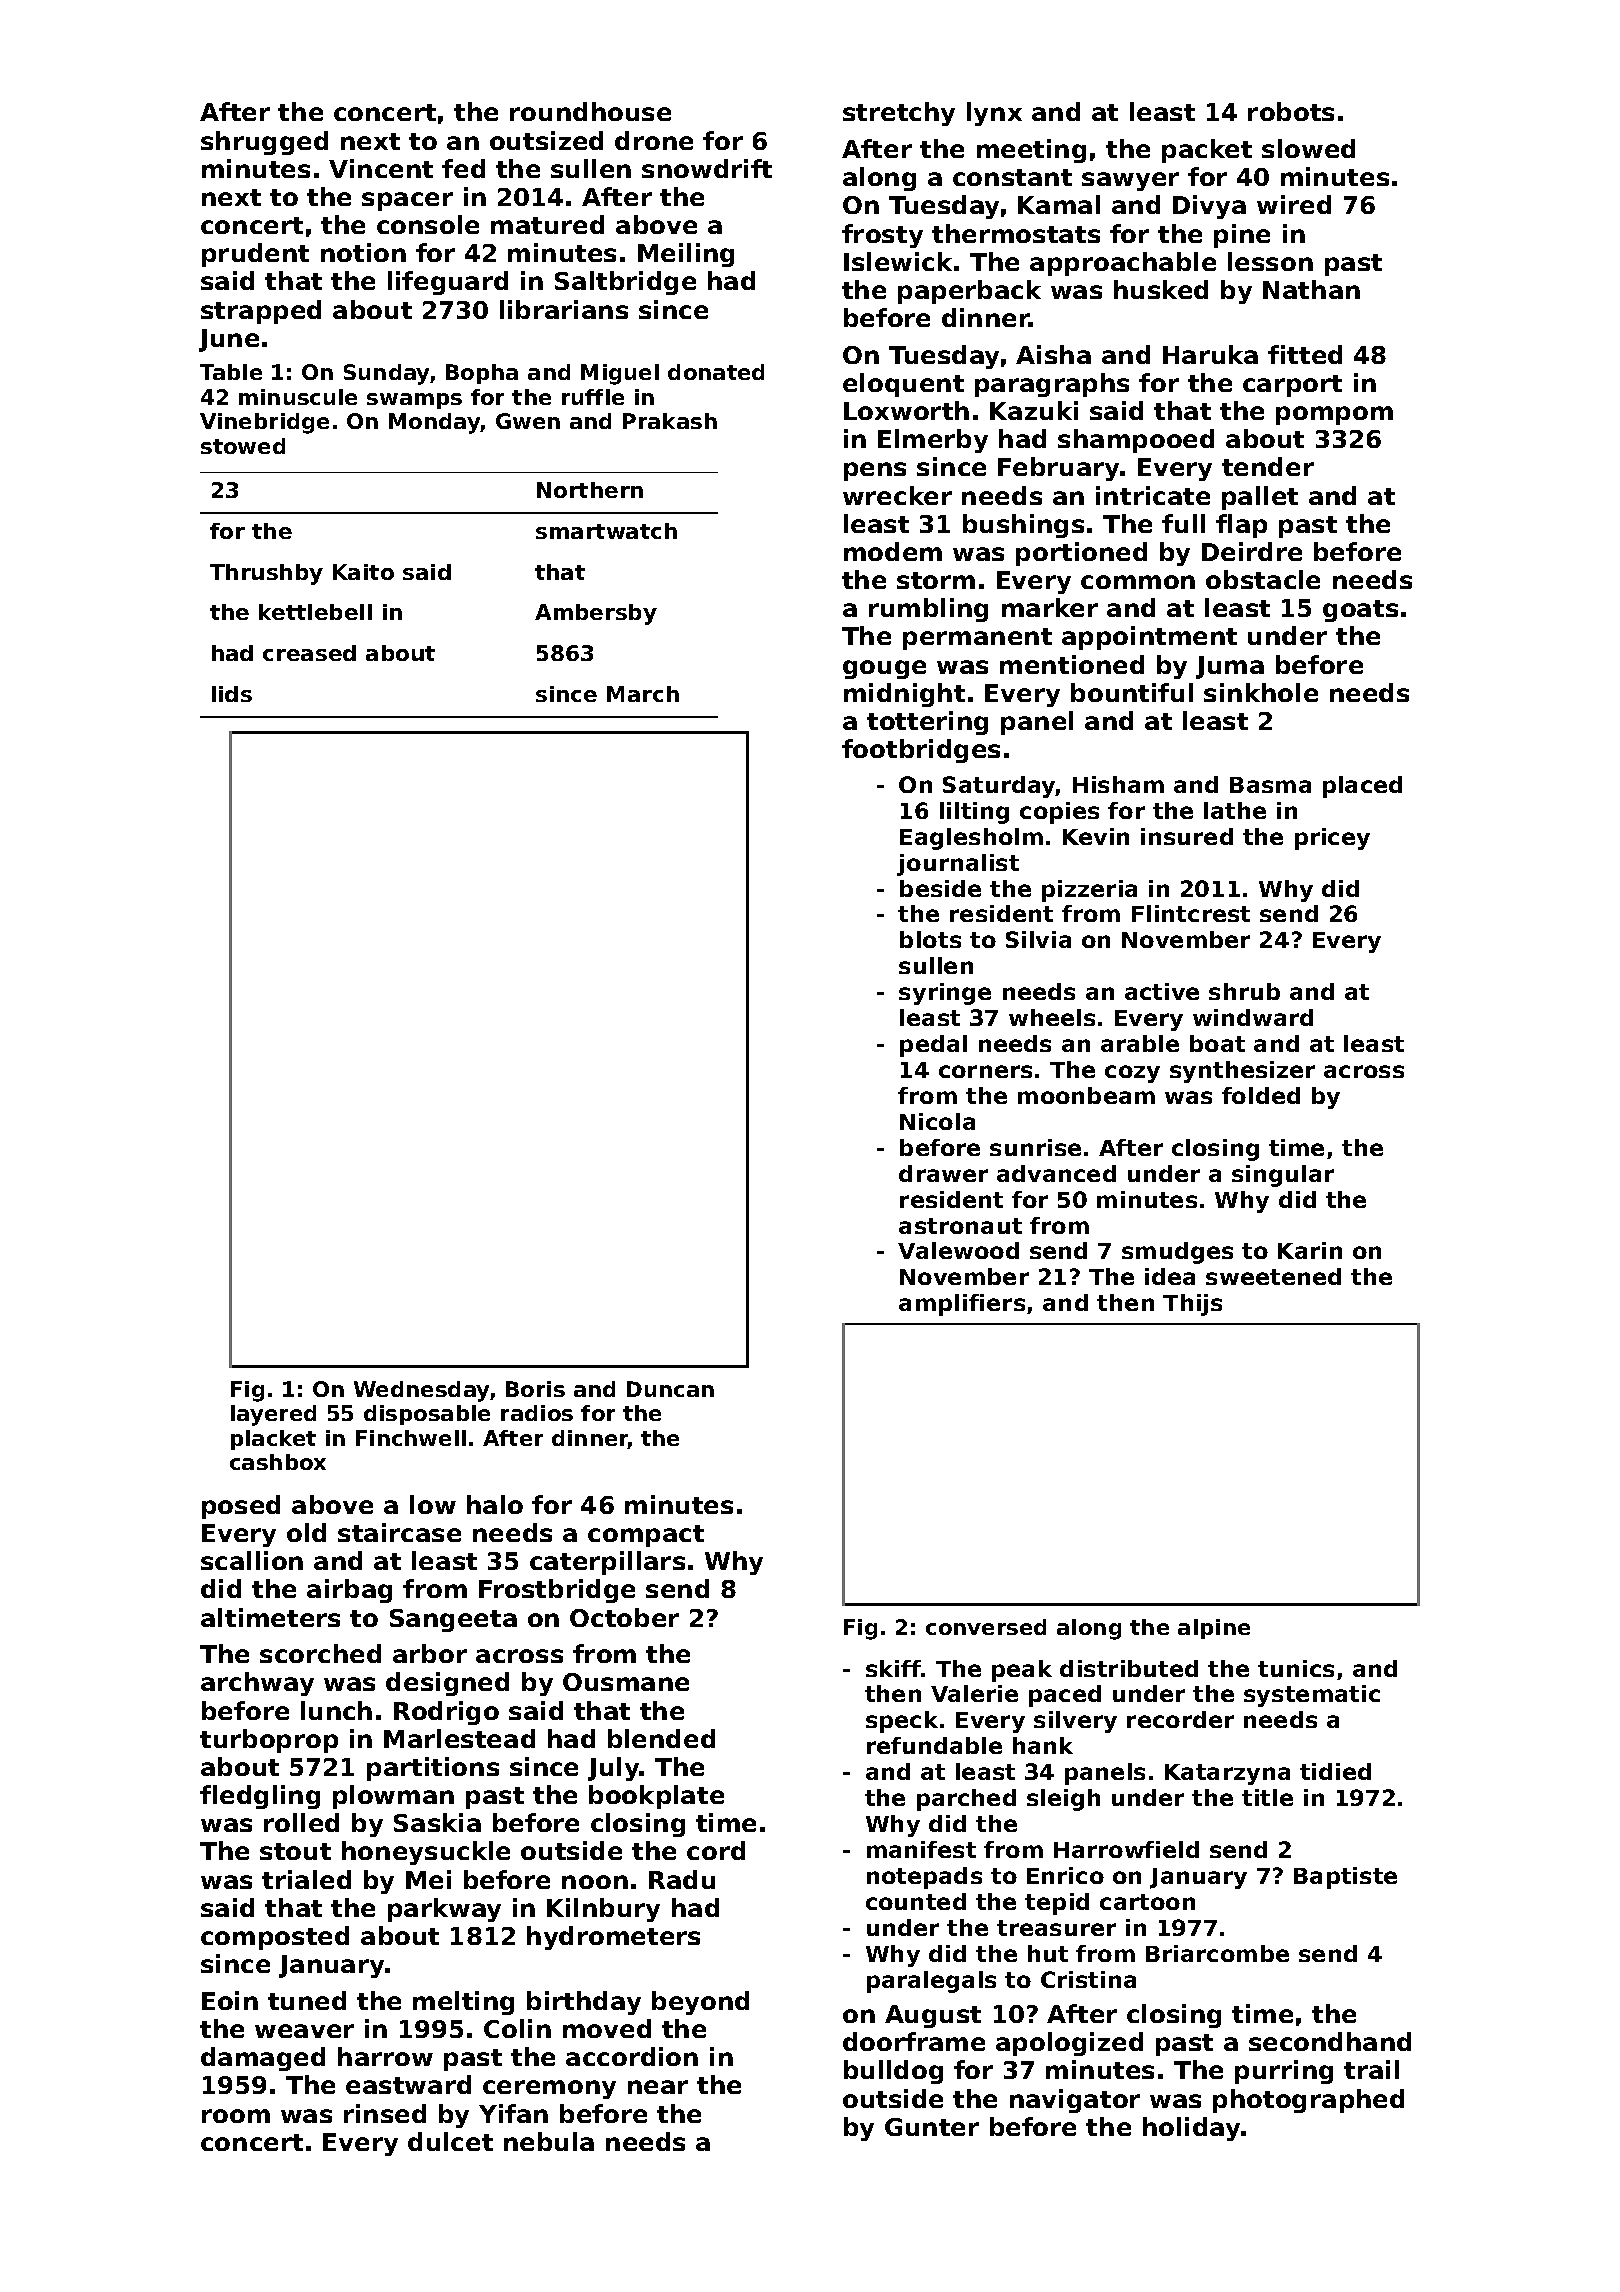 The height and width of the screenshot is (2292, 1620). What do you see at coordinates (670, 1389) in the screenshot?
I see `Duncan` at bounding box center [670, 1389].
